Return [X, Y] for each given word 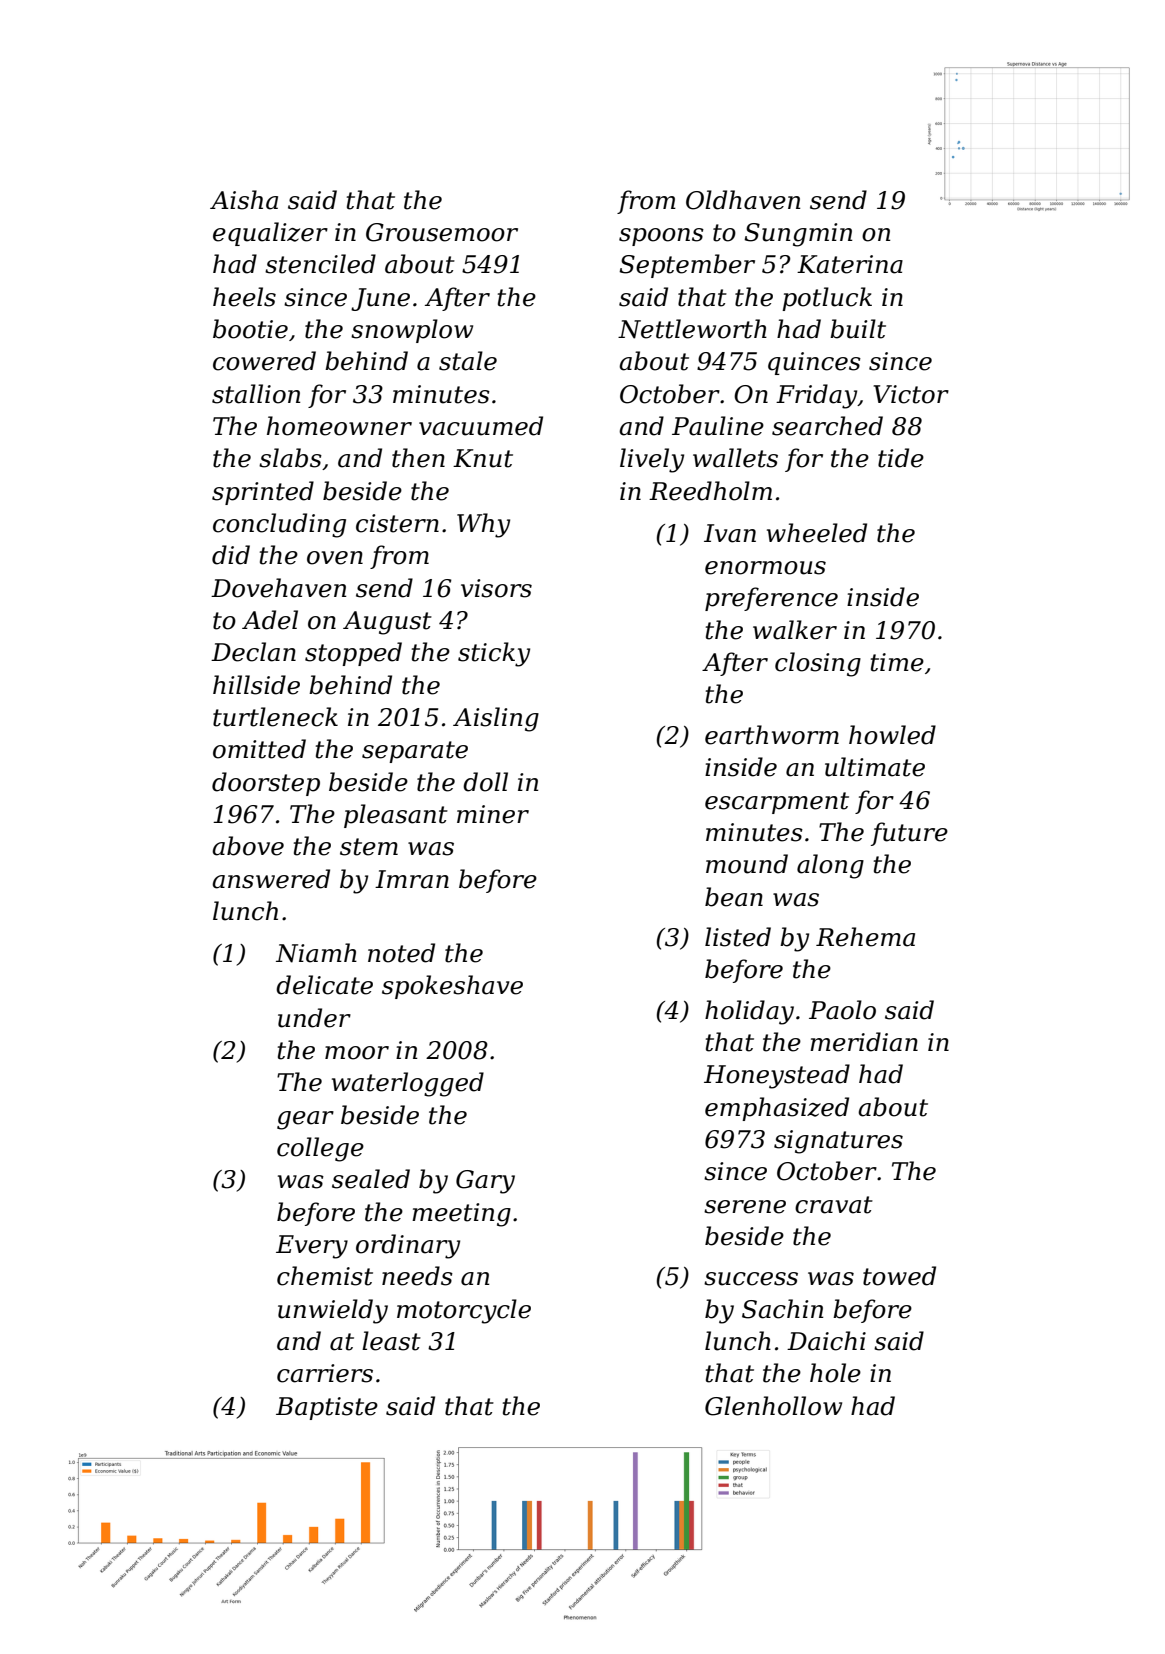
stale [468, 361]
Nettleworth [692, 329]
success [751, 1279]
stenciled [320, 264]
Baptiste [327, 1408]
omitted [259, 749]
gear [305, 1120]
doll [485, 782]
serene [745, 1207]
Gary [485, 1182]
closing [818, 664]
